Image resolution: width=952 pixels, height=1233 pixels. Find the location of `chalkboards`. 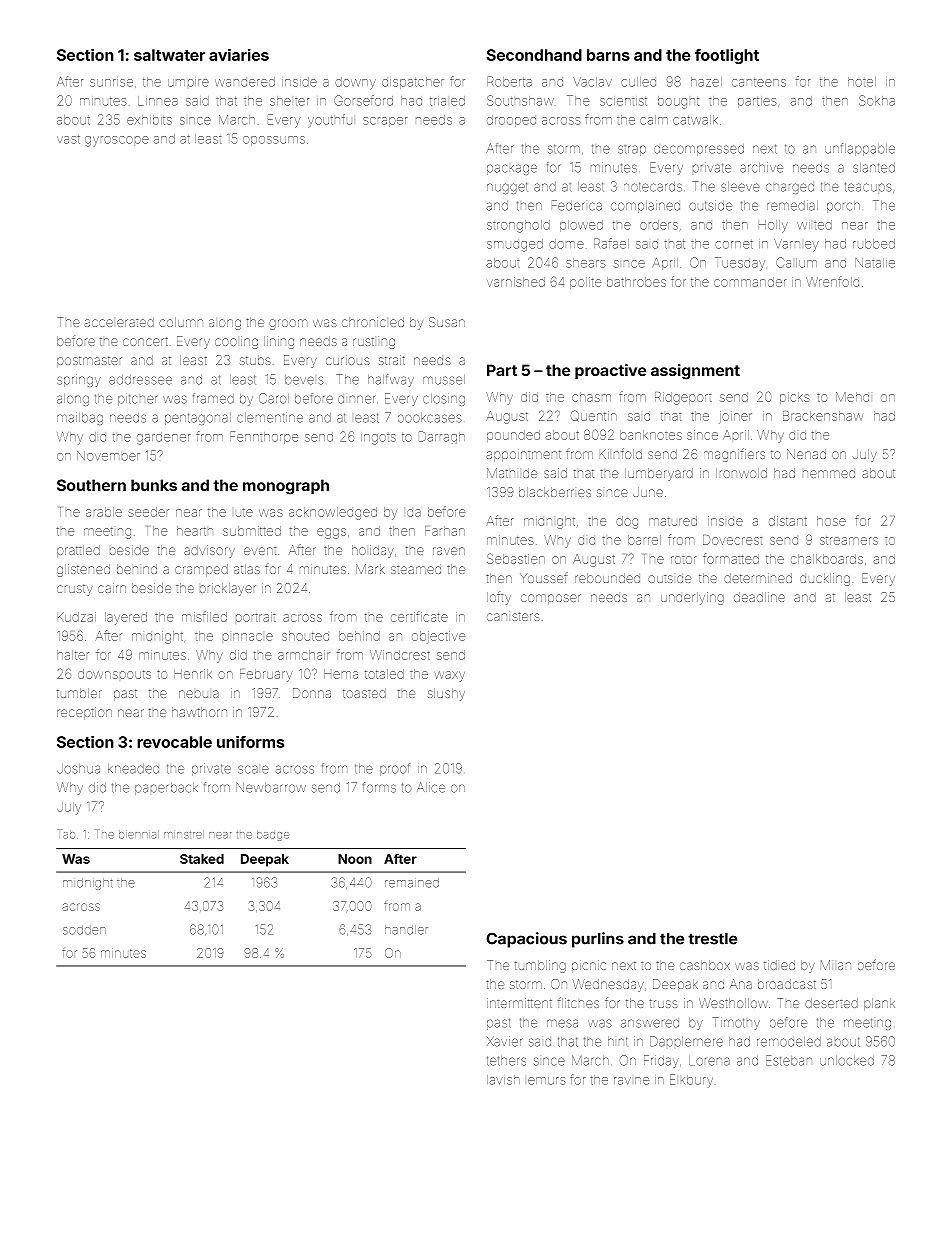

chalkboards is located at coordinates (827, 559).
